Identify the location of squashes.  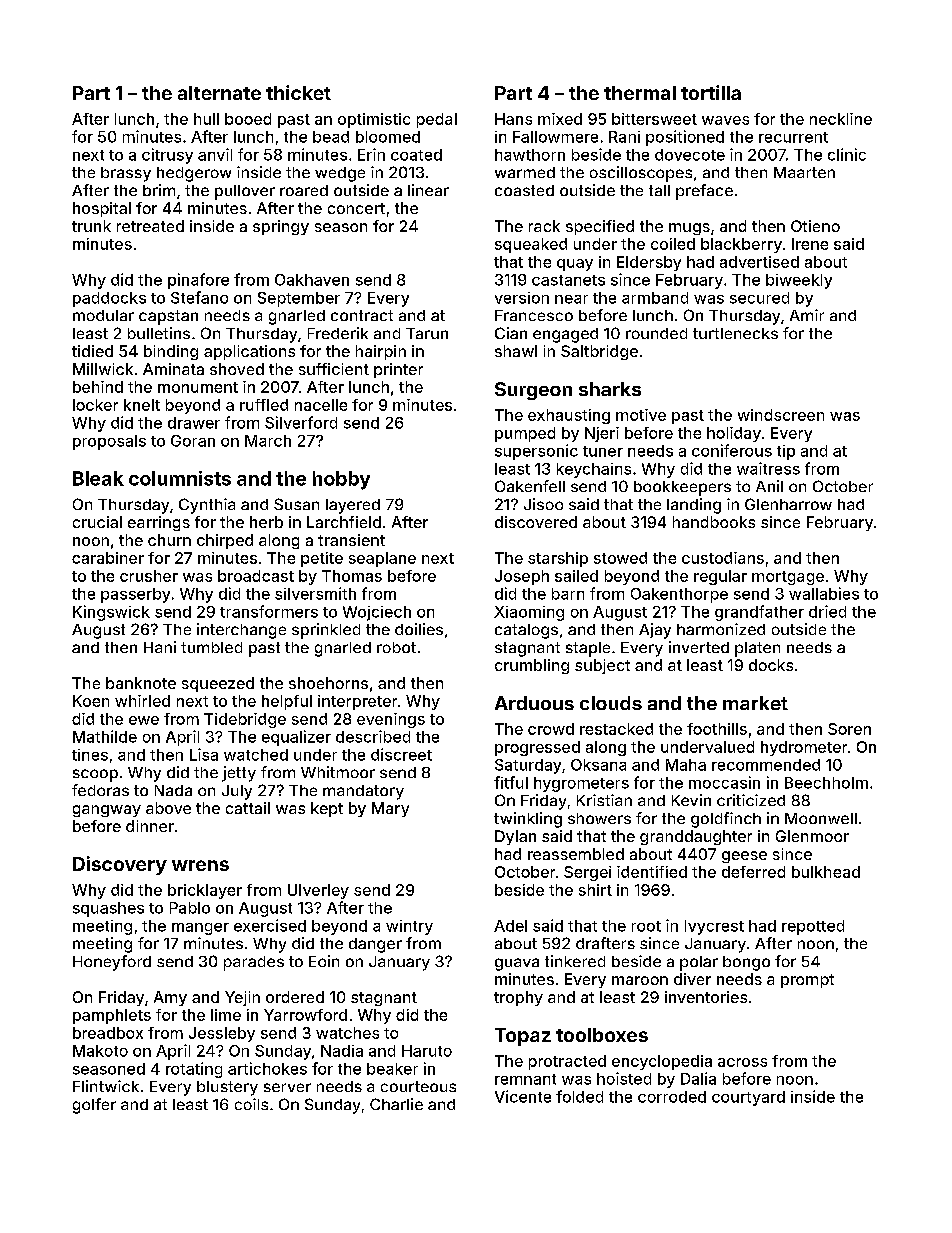
(108, 909).
